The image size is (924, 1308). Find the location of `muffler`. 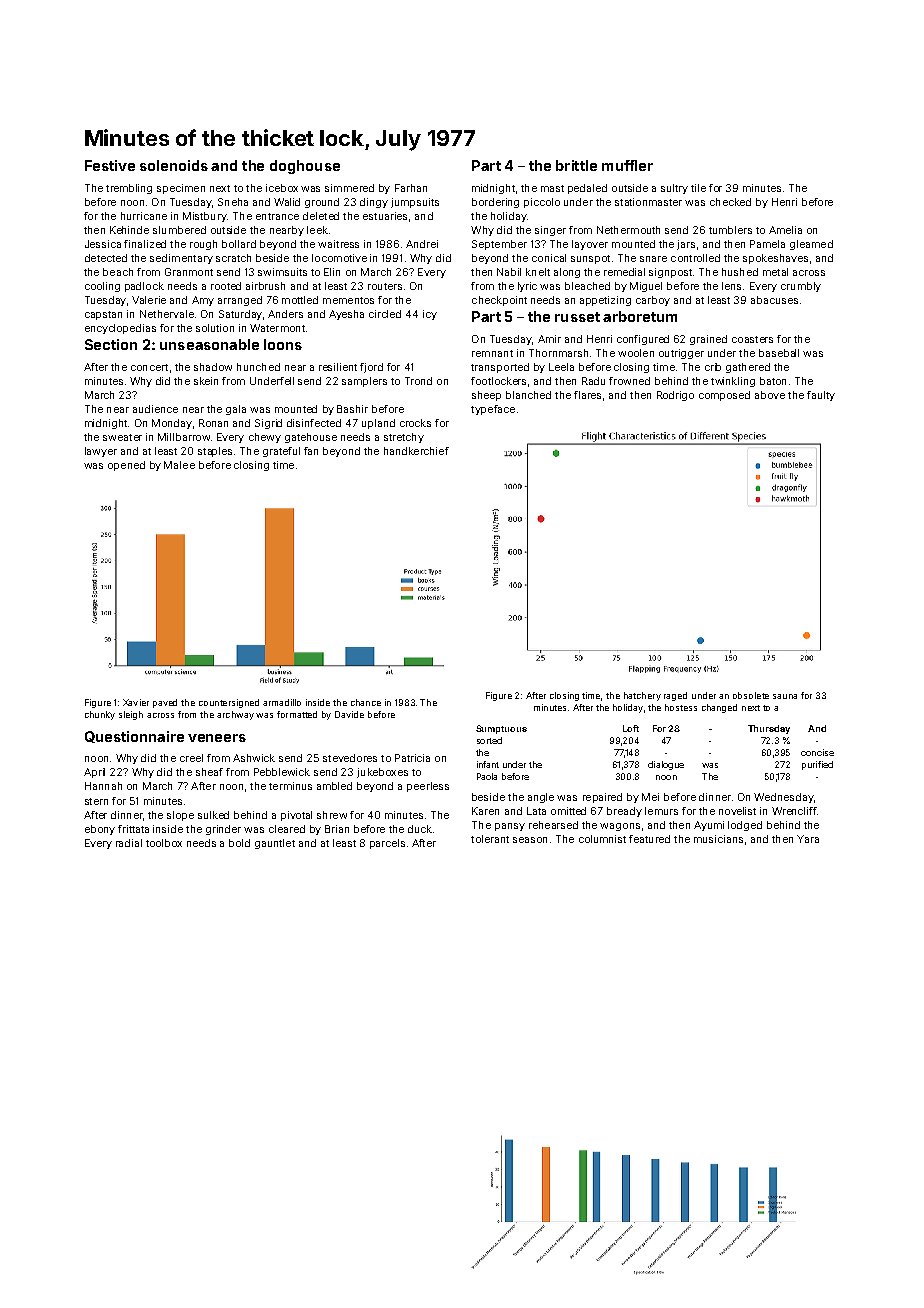

muffler is located at coordinates (627, 165).
